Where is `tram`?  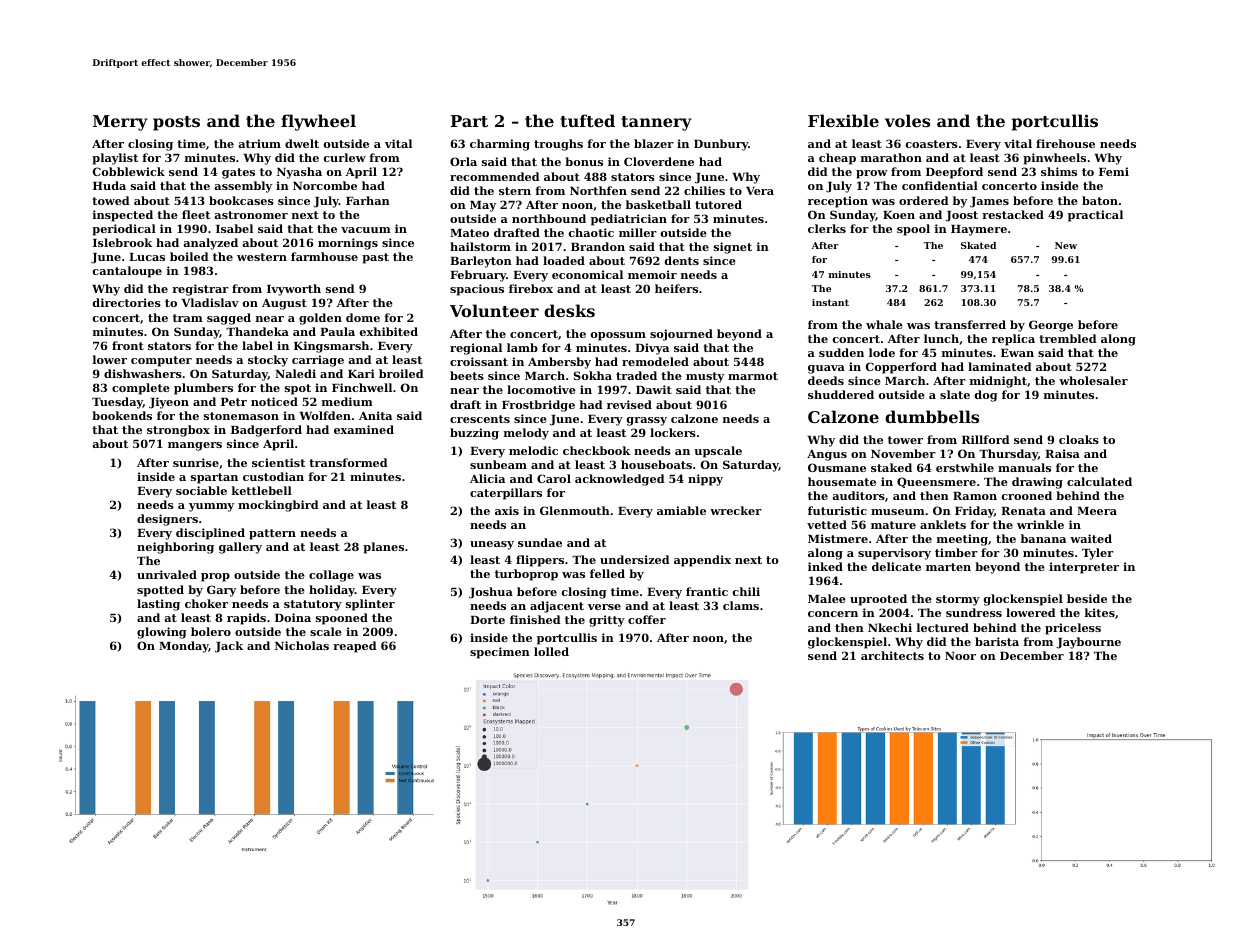 tram is located at coordinates (188, 318).
